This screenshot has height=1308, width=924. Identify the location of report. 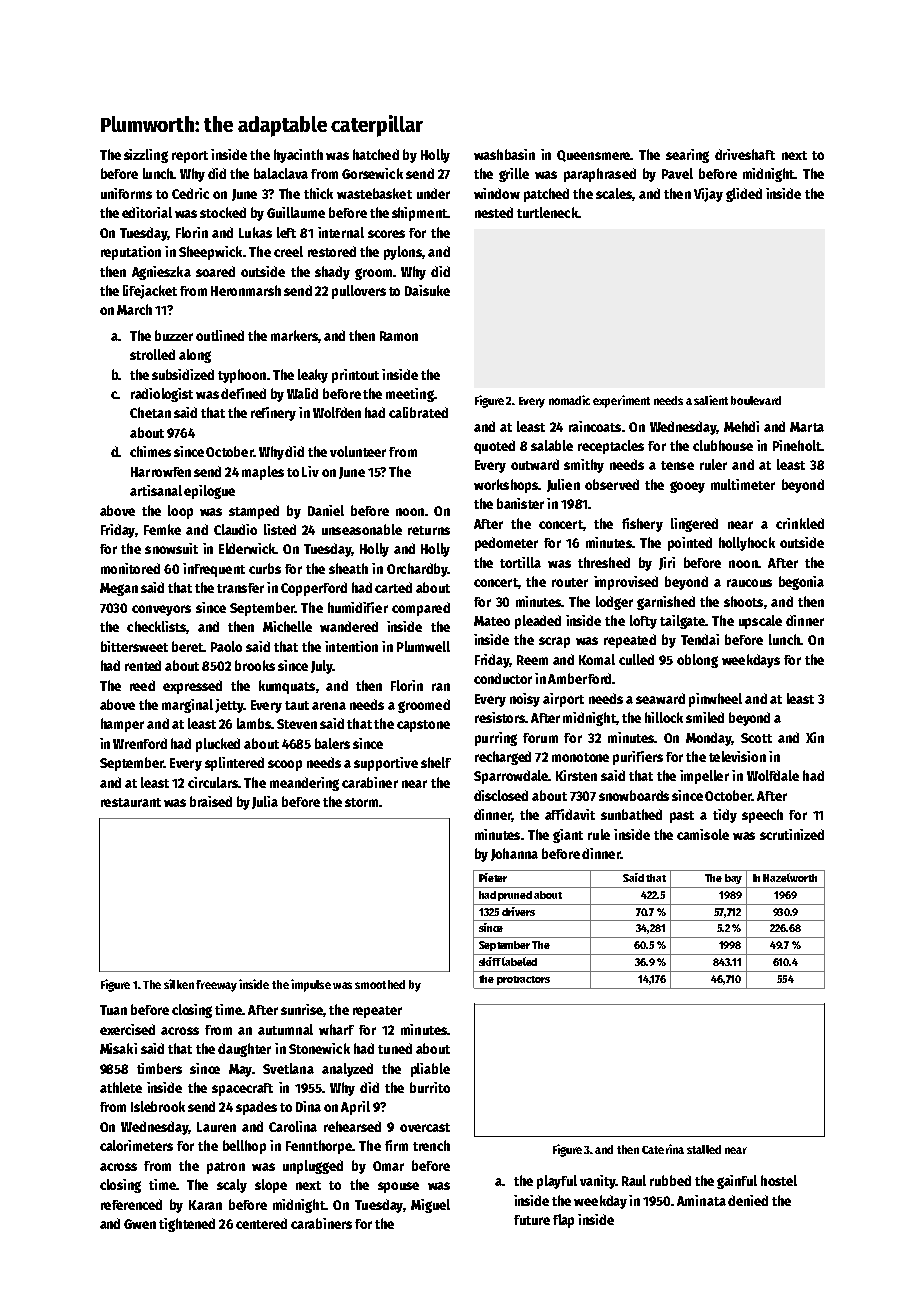
(190, 157).
